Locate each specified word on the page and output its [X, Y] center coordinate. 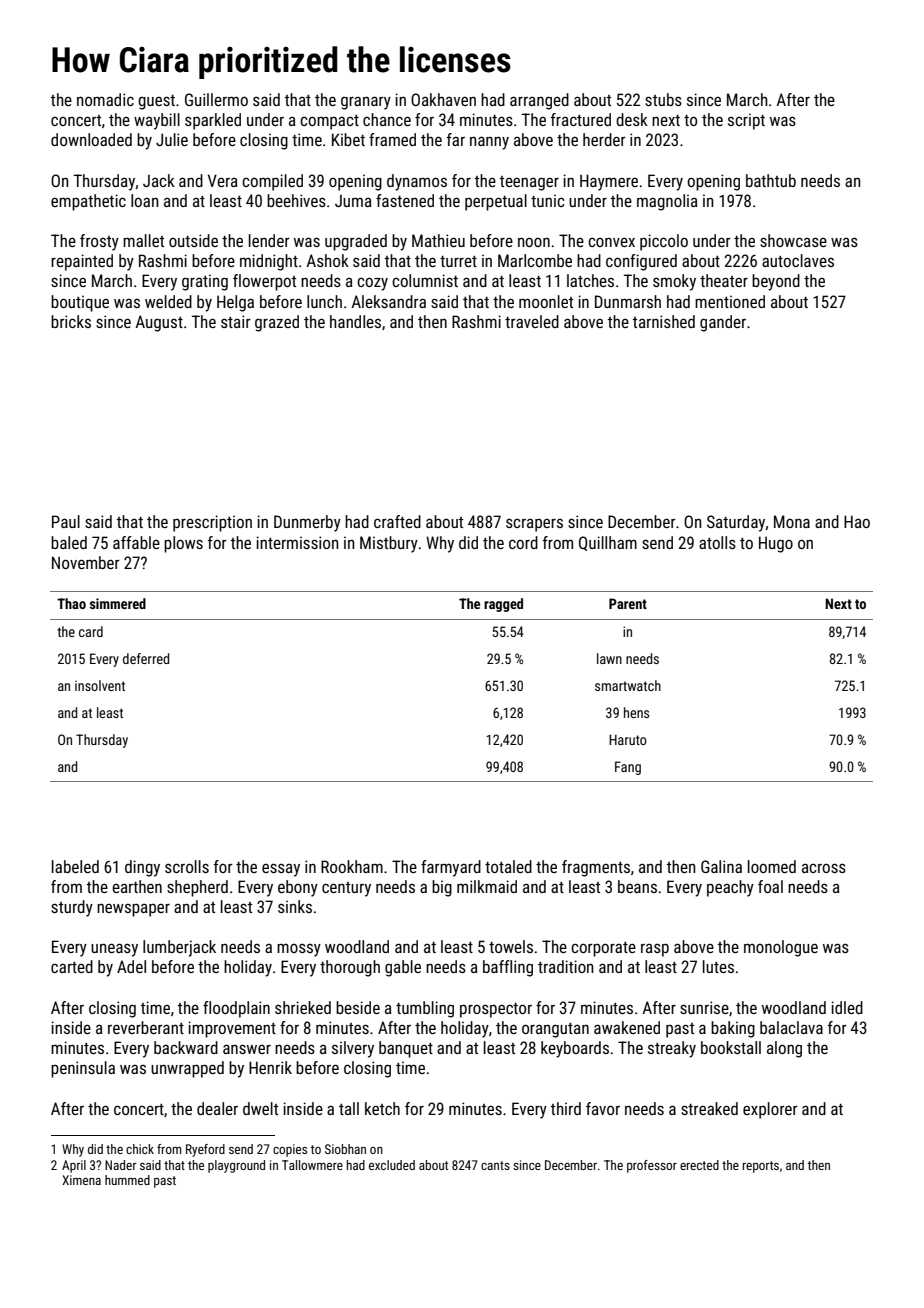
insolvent [100, 685]
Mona [792, 521]
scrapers [534, 525]
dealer [217, 1108]
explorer [770, 1110]
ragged [503, 605]
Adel [131, 966]
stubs [663, 99]
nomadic [105, 99]
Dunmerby [307, 523]
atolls [717, 542]
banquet [406, 1049]
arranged [539, 101]
